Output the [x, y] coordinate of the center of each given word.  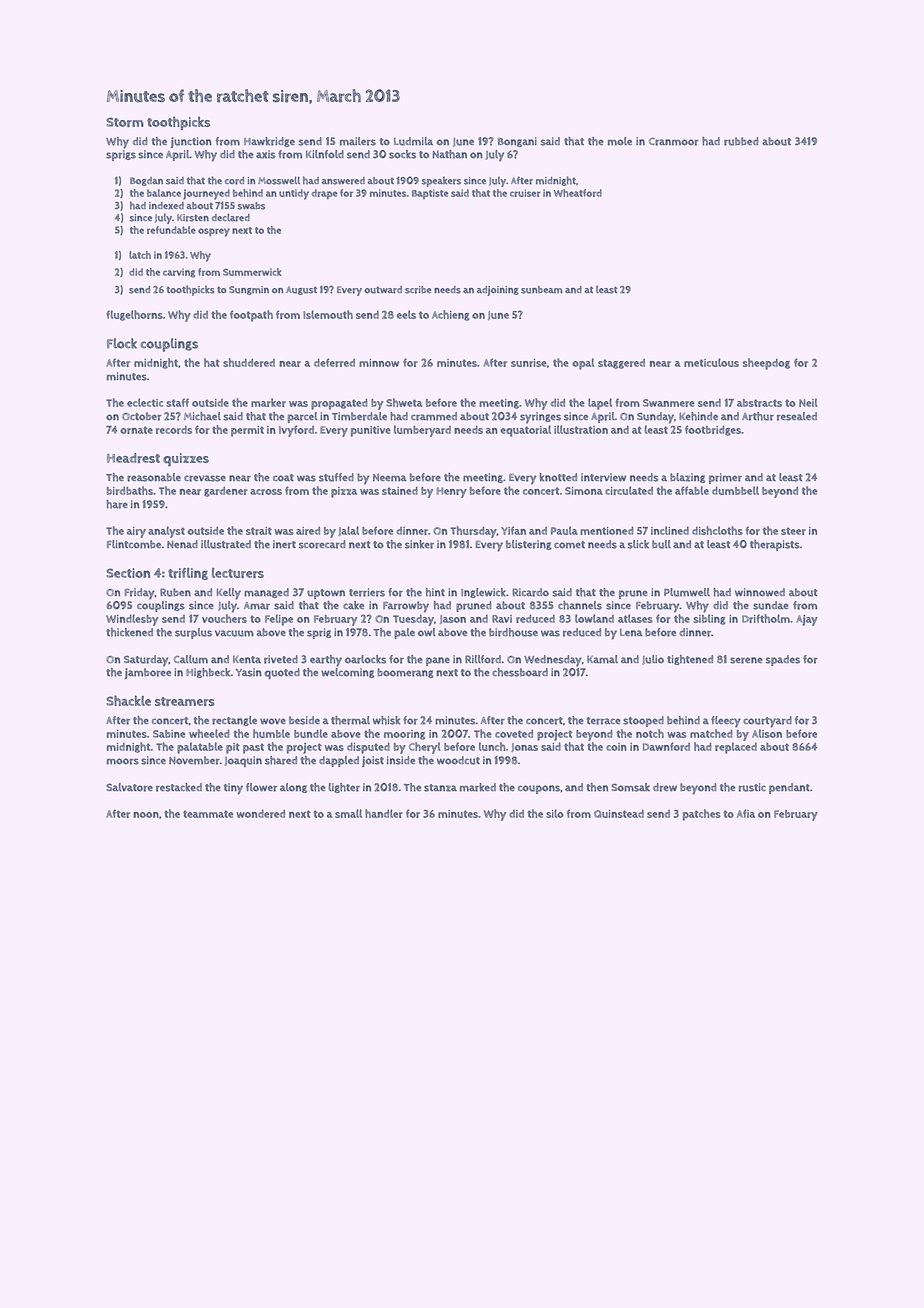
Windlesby [132, 620]
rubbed [741, 141]
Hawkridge [269, 142]
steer [793, 531]
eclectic [145, 402]
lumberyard [422, 431]
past [253, 748]
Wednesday [553, 661]
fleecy [726, 722]
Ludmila [413, 141]
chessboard [520, 672]
